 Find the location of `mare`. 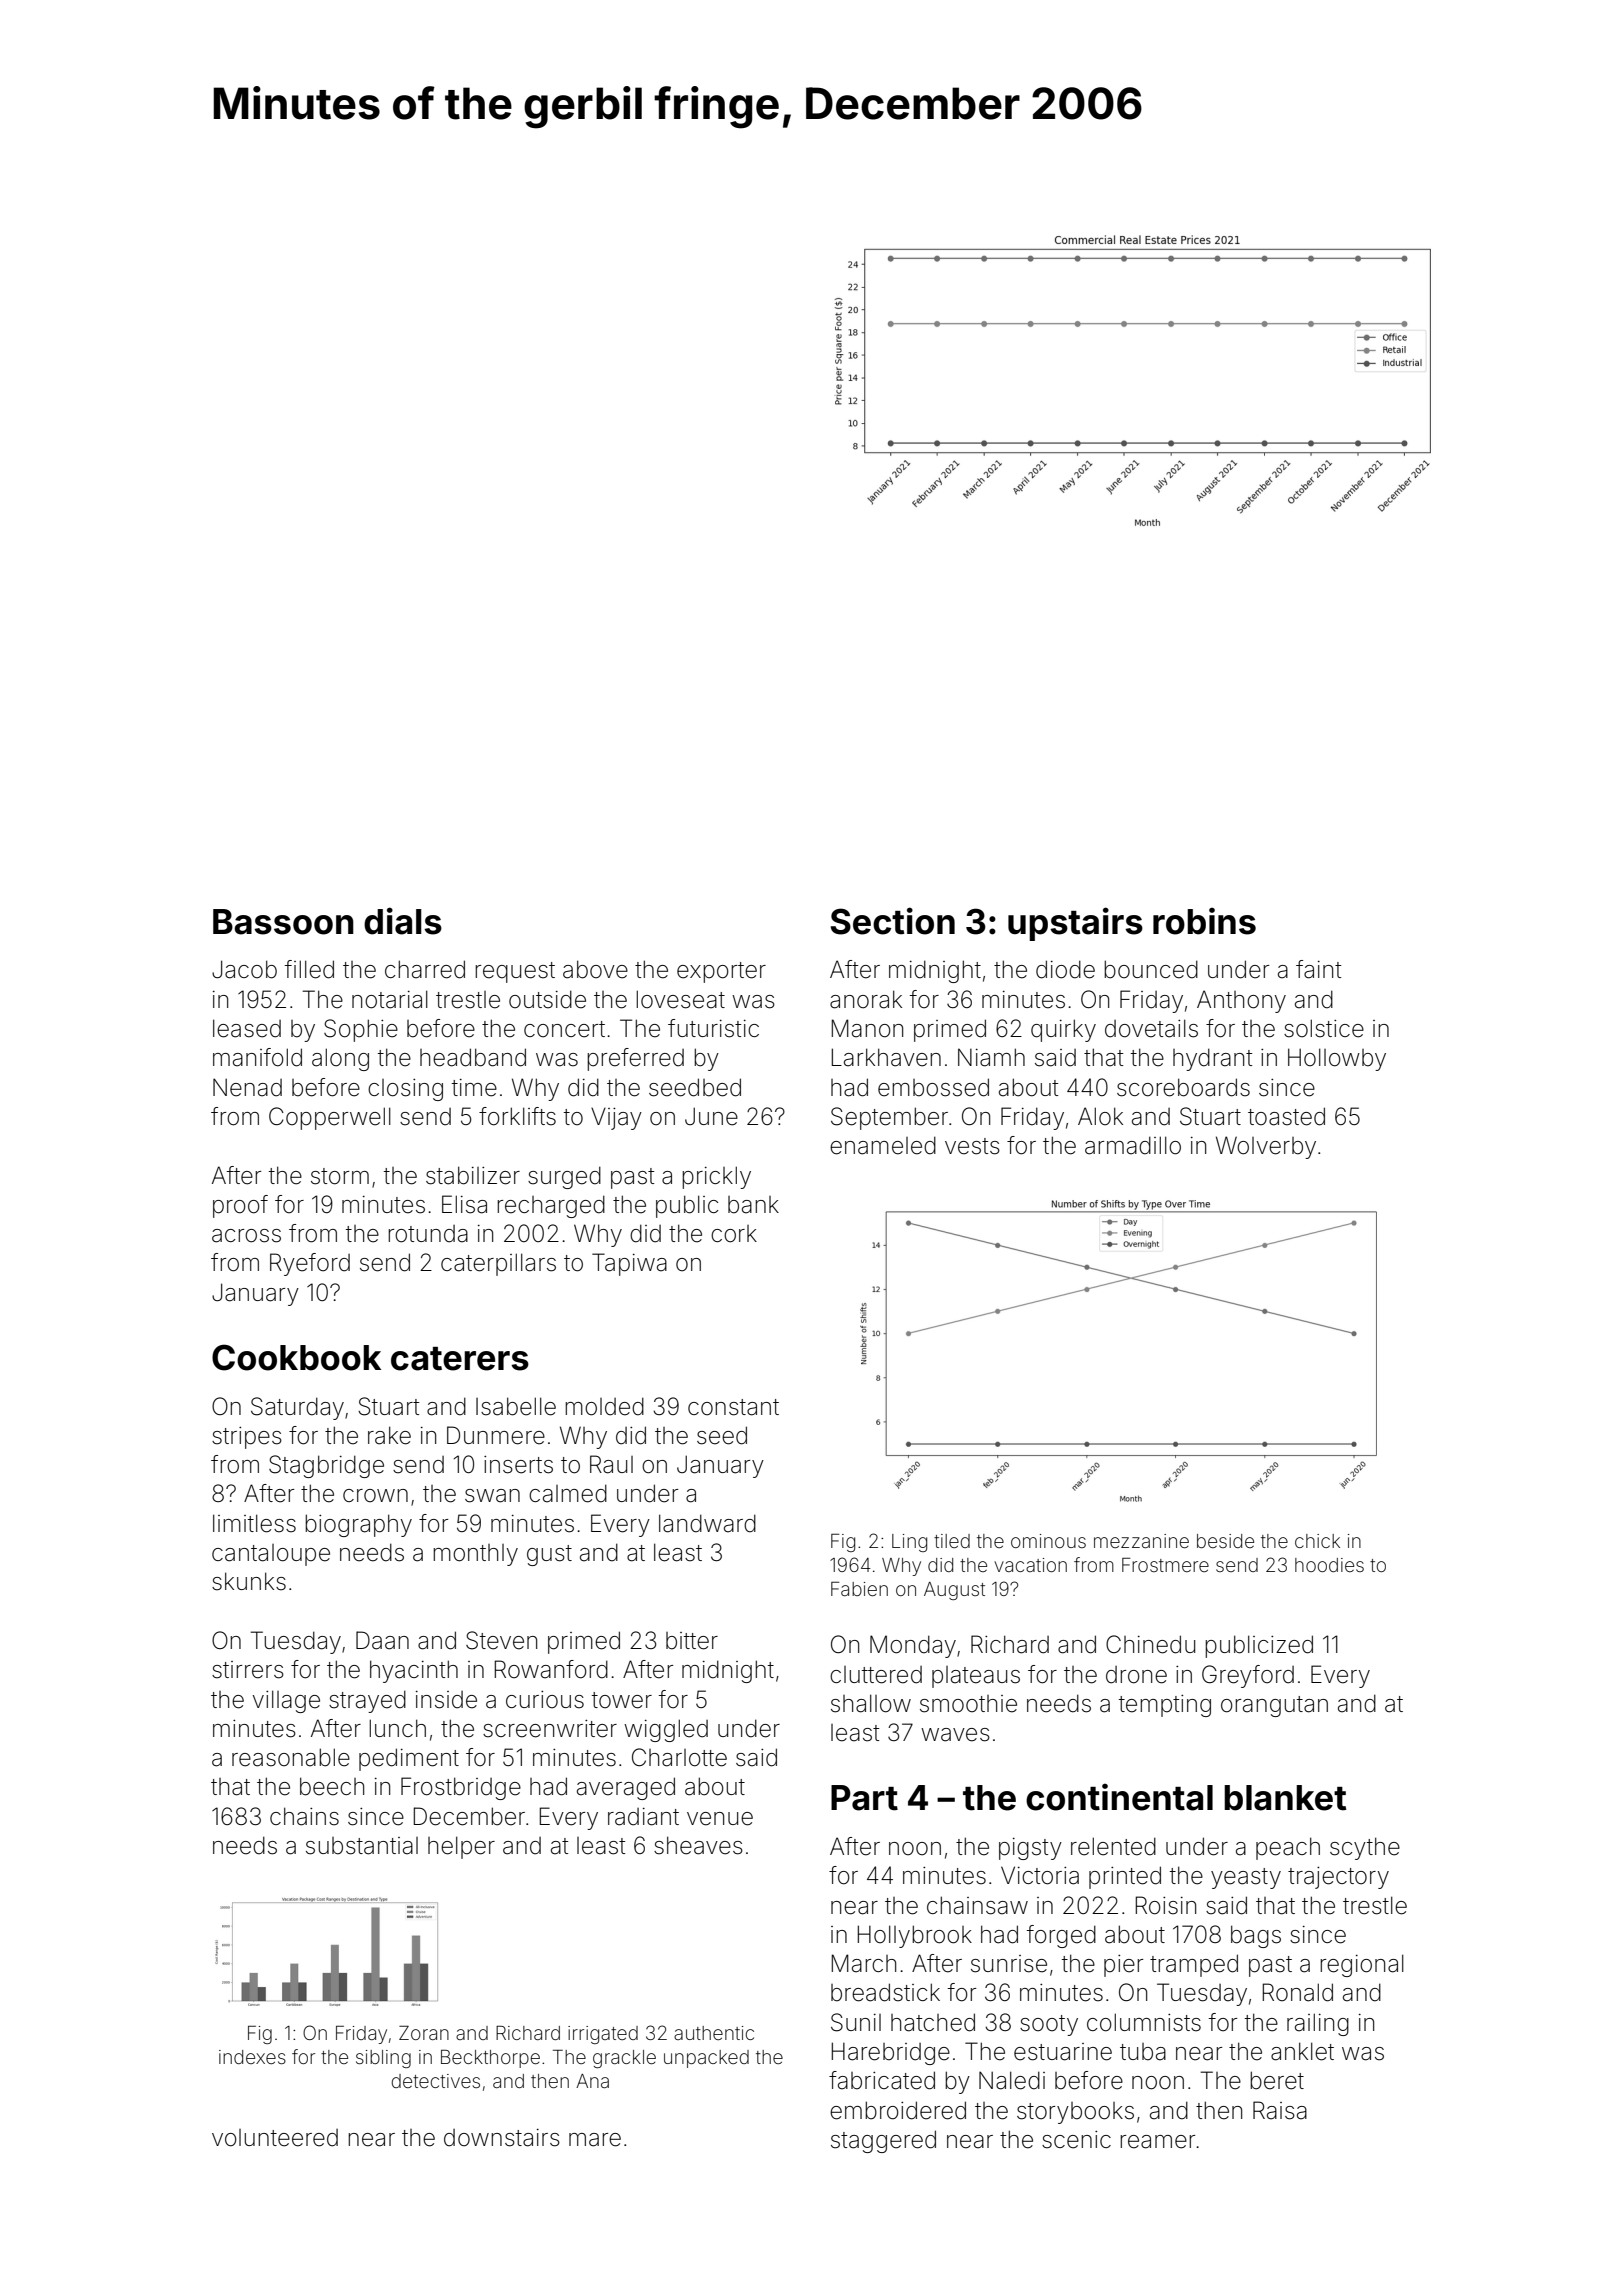

mare is located at coordinates (595, 2140).
